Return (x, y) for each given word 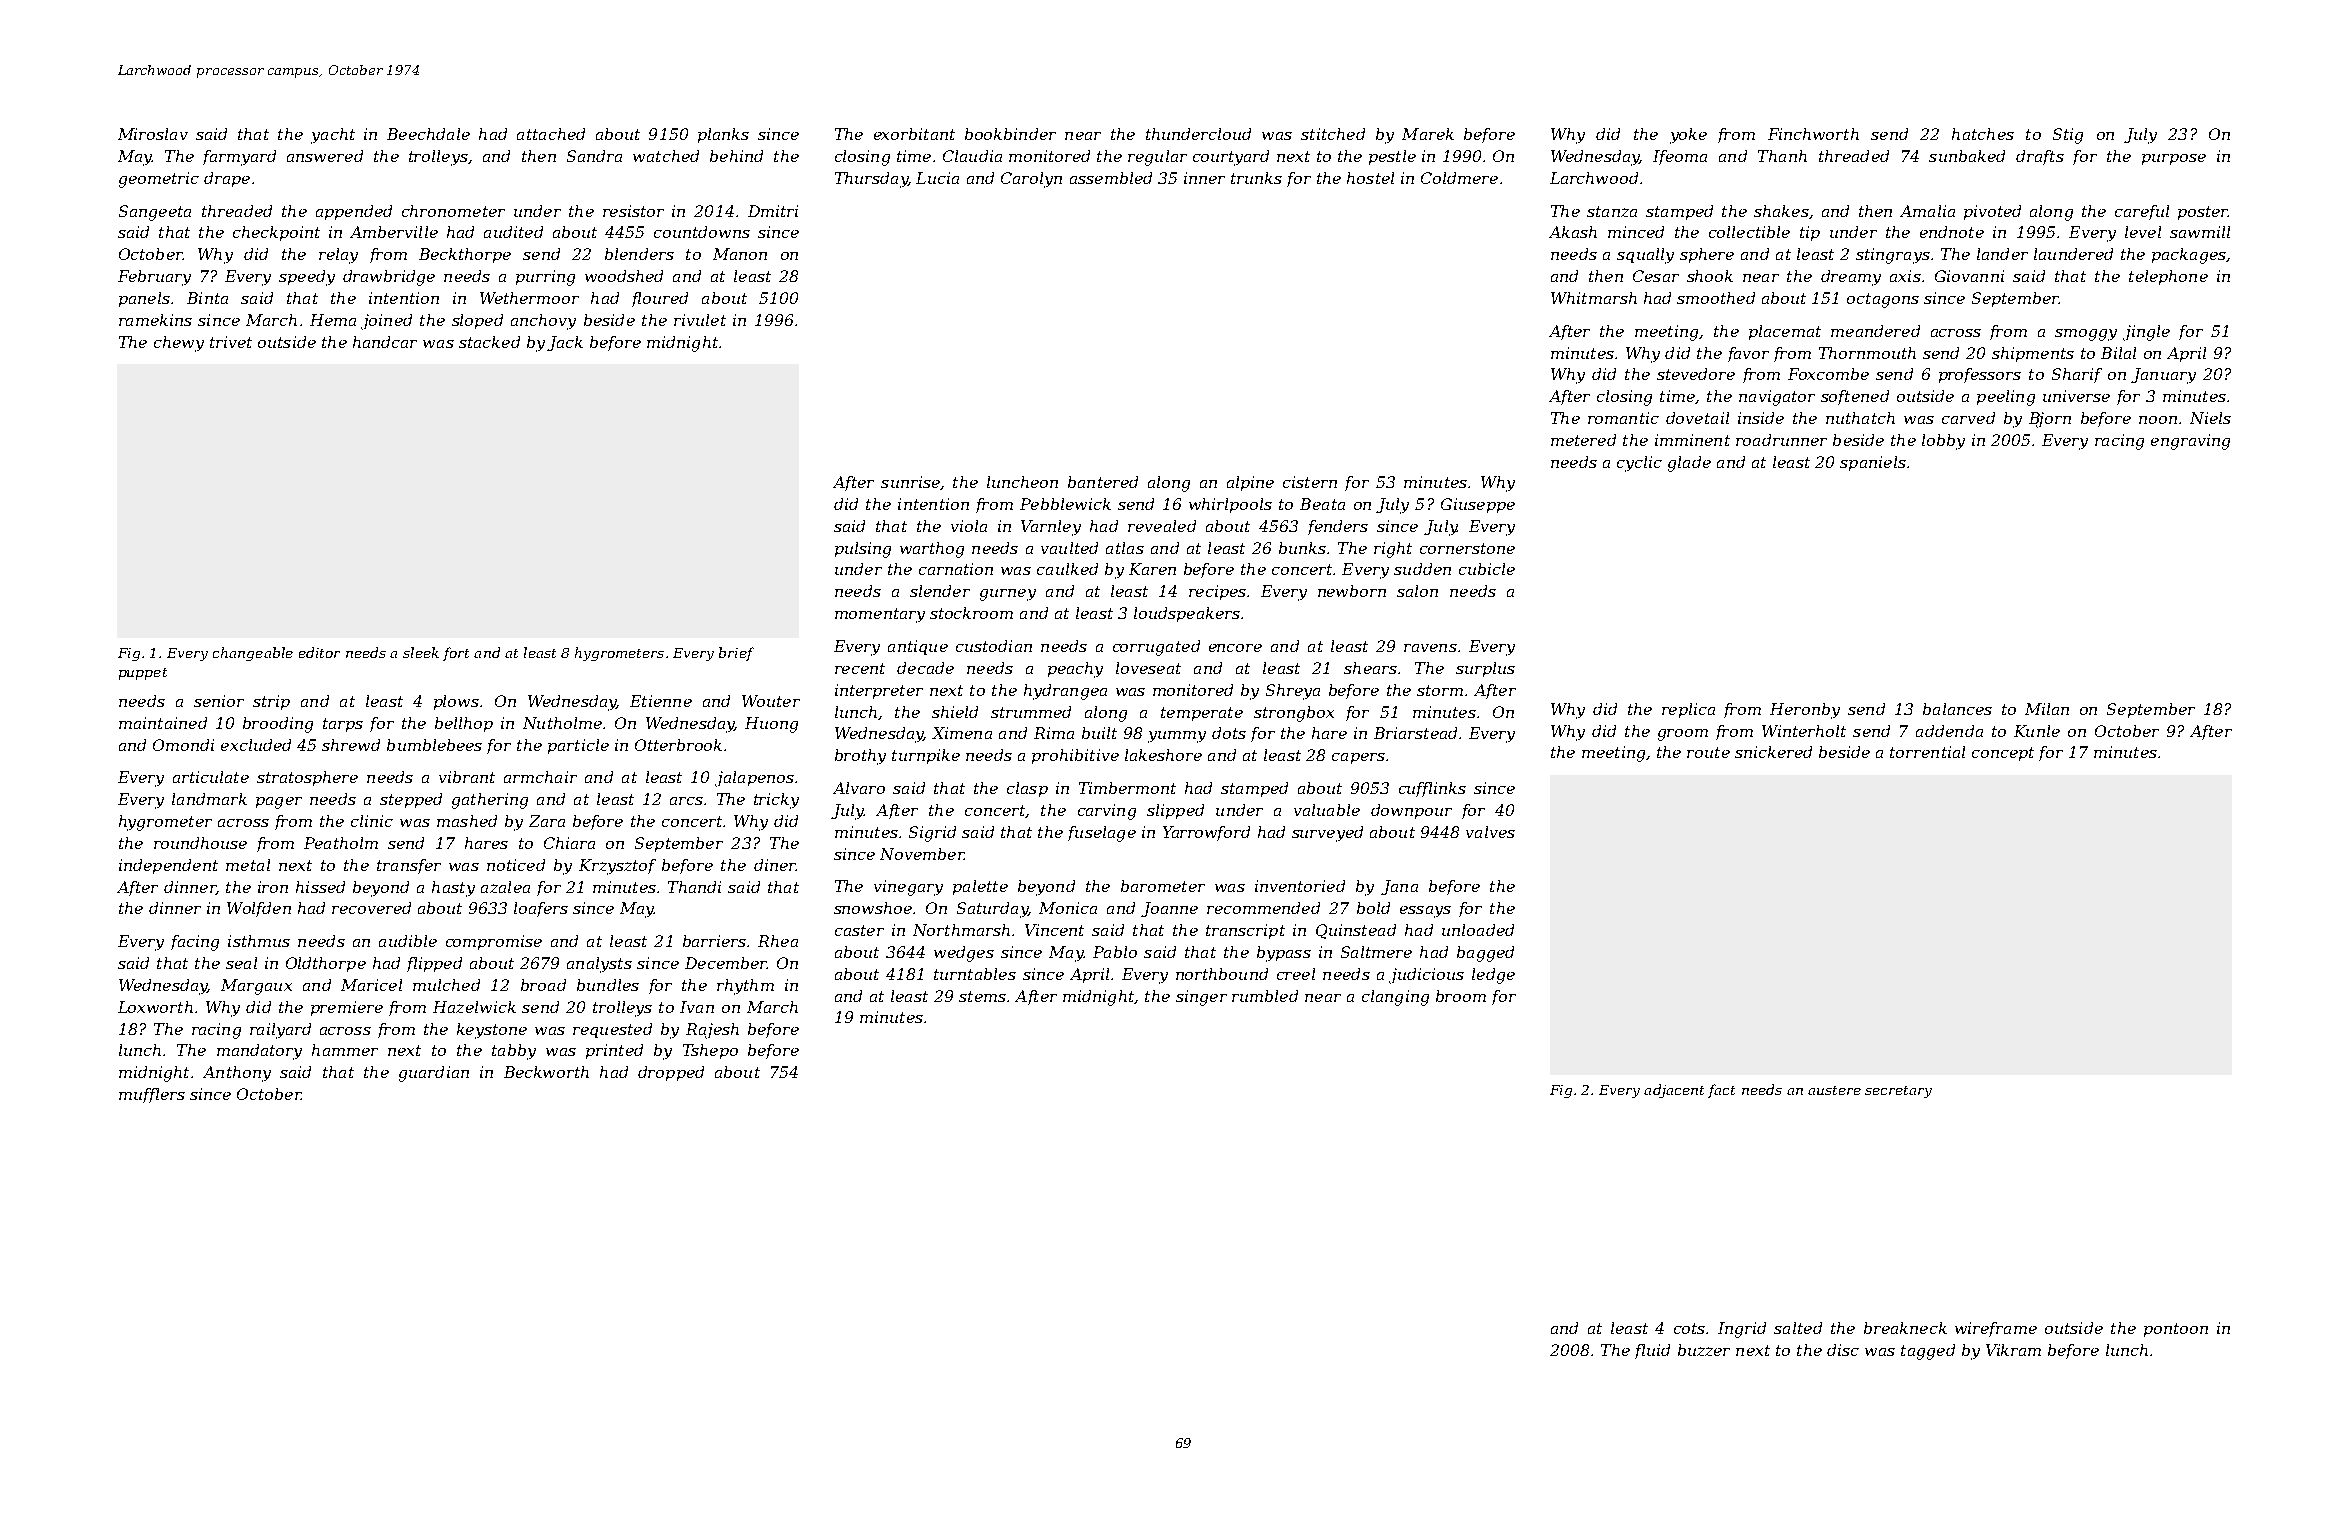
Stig (2068, 136)
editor (319, 652)
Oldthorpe (326, 964)
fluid (1652, 1351)
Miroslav (153, 134)
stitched (1333, 134)
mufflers (152, 1095)
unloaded (1478, 930)
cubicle (1487, 569)
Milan (2047, 709)
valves (1490, 832)
